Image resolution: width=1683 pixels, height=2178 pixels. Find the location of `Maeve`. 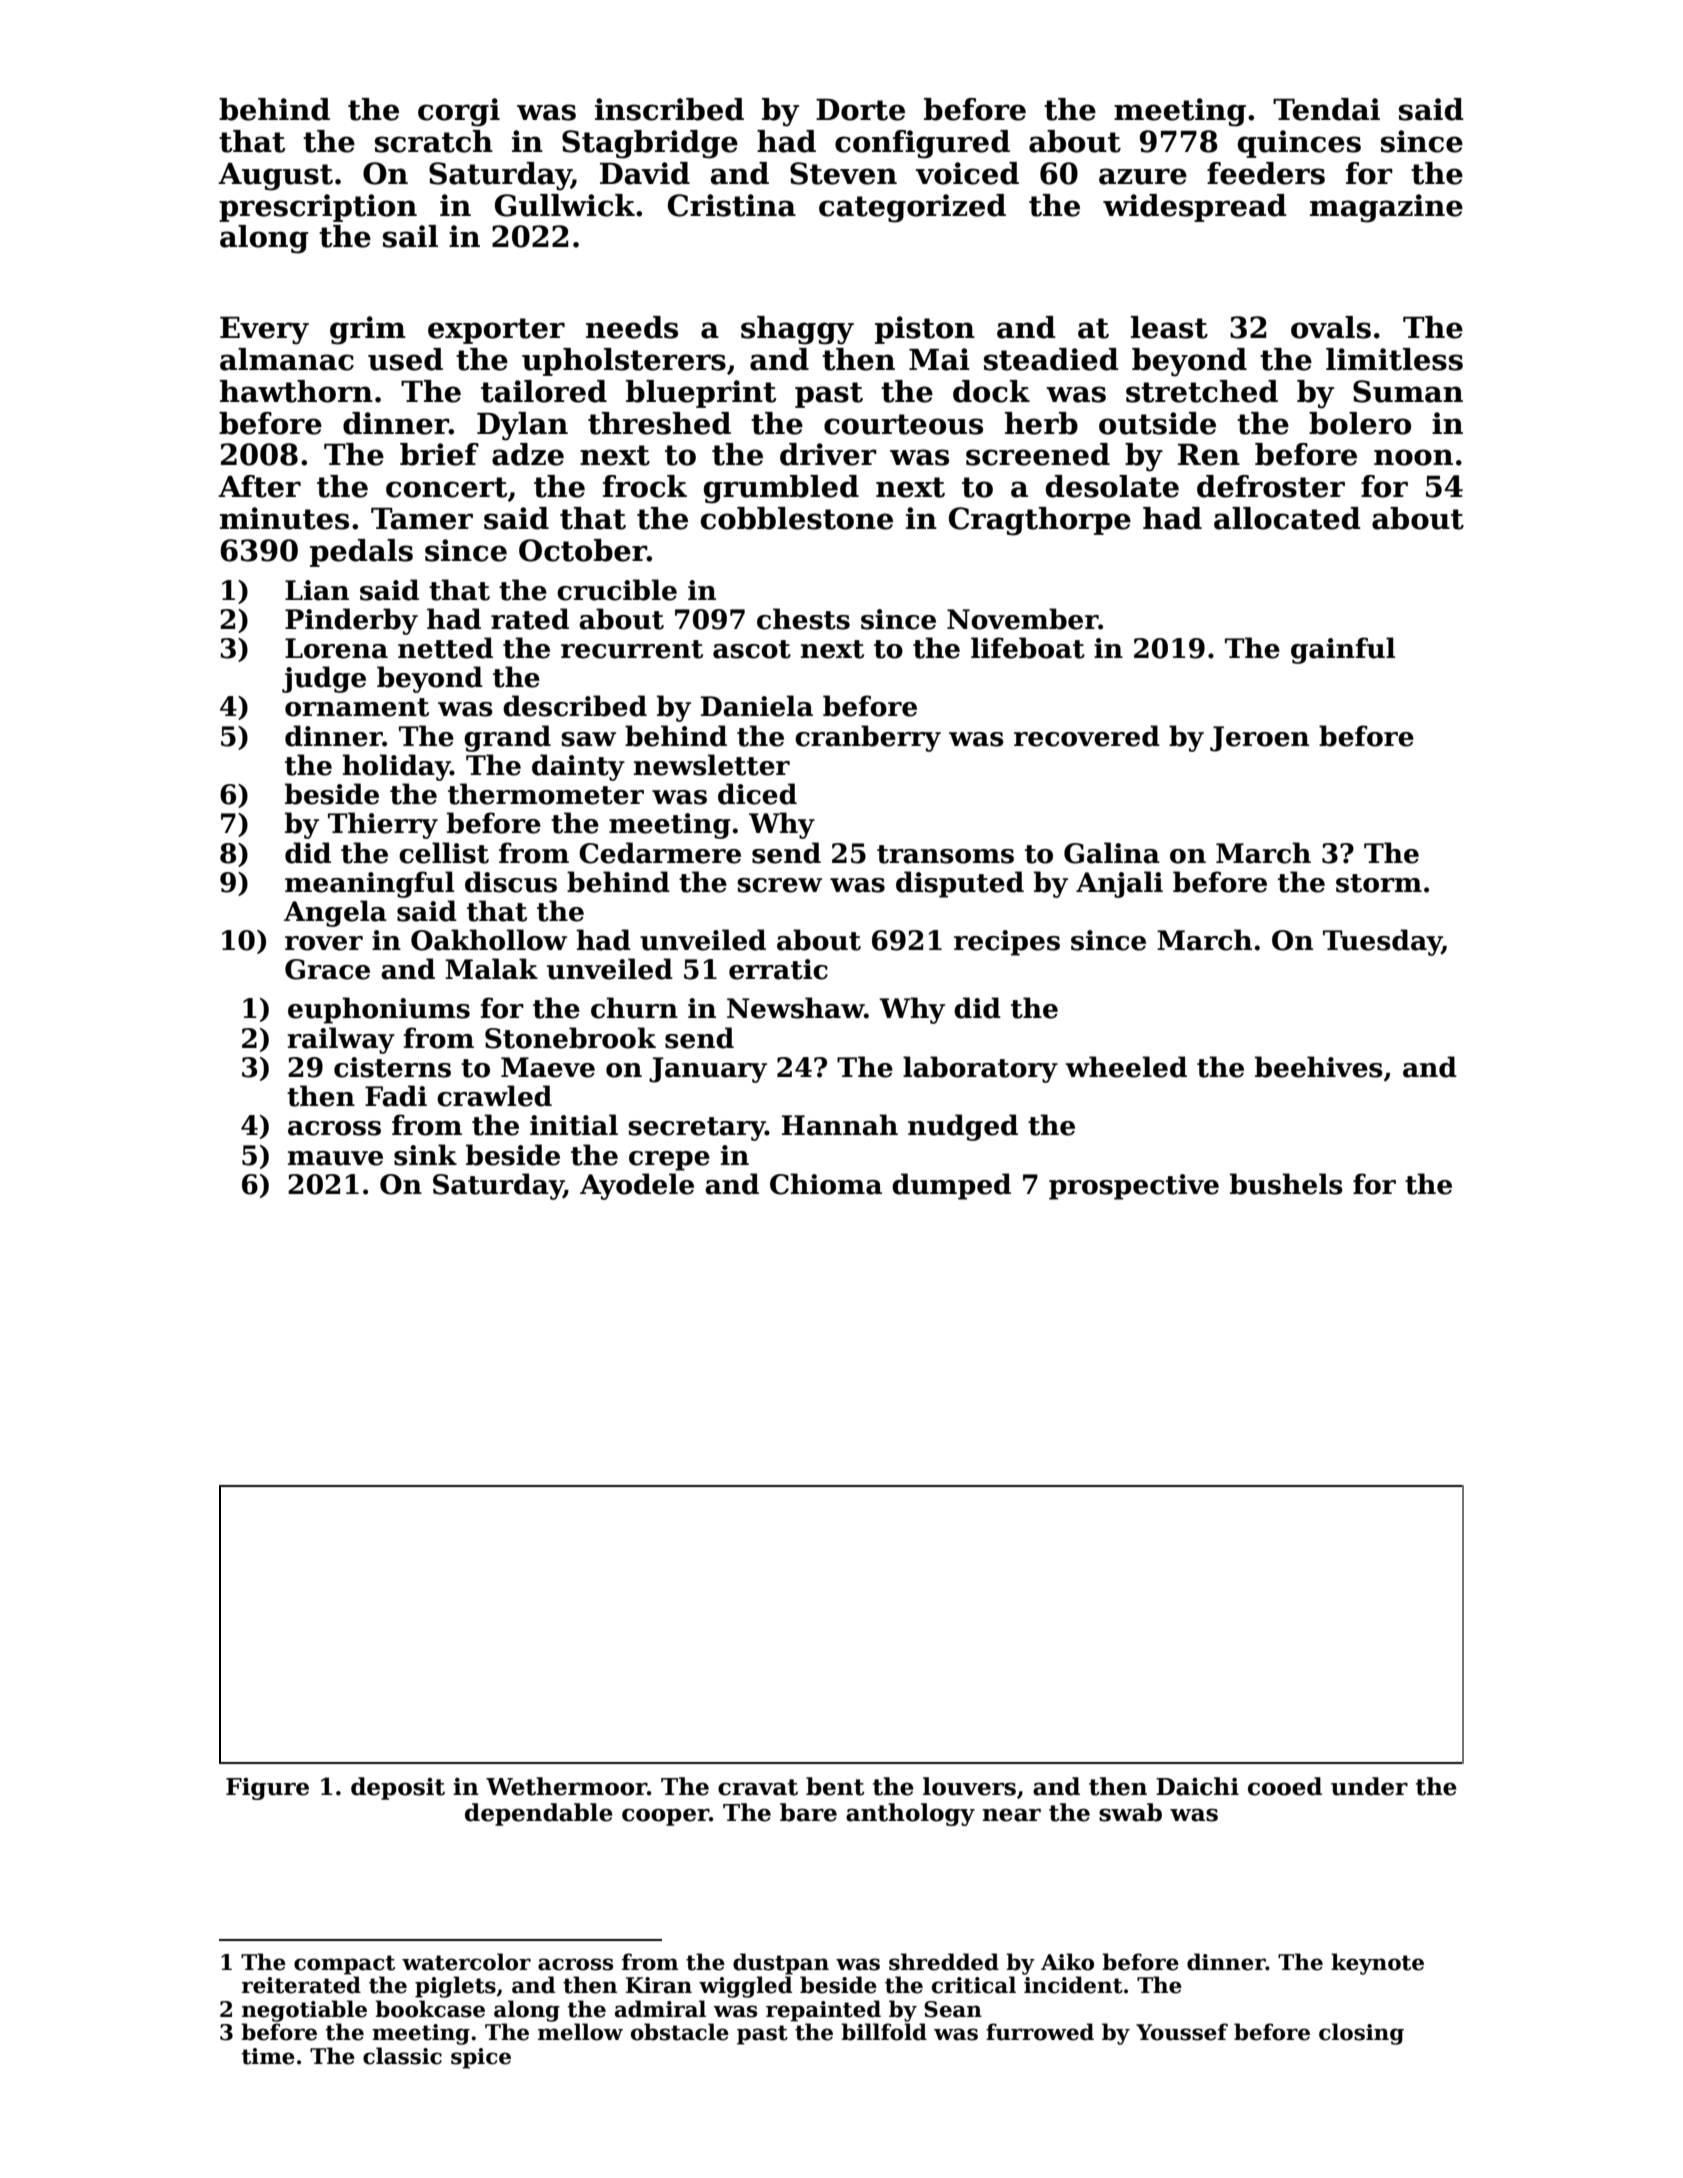

Maeve is located at coordinates (548, 1067).
